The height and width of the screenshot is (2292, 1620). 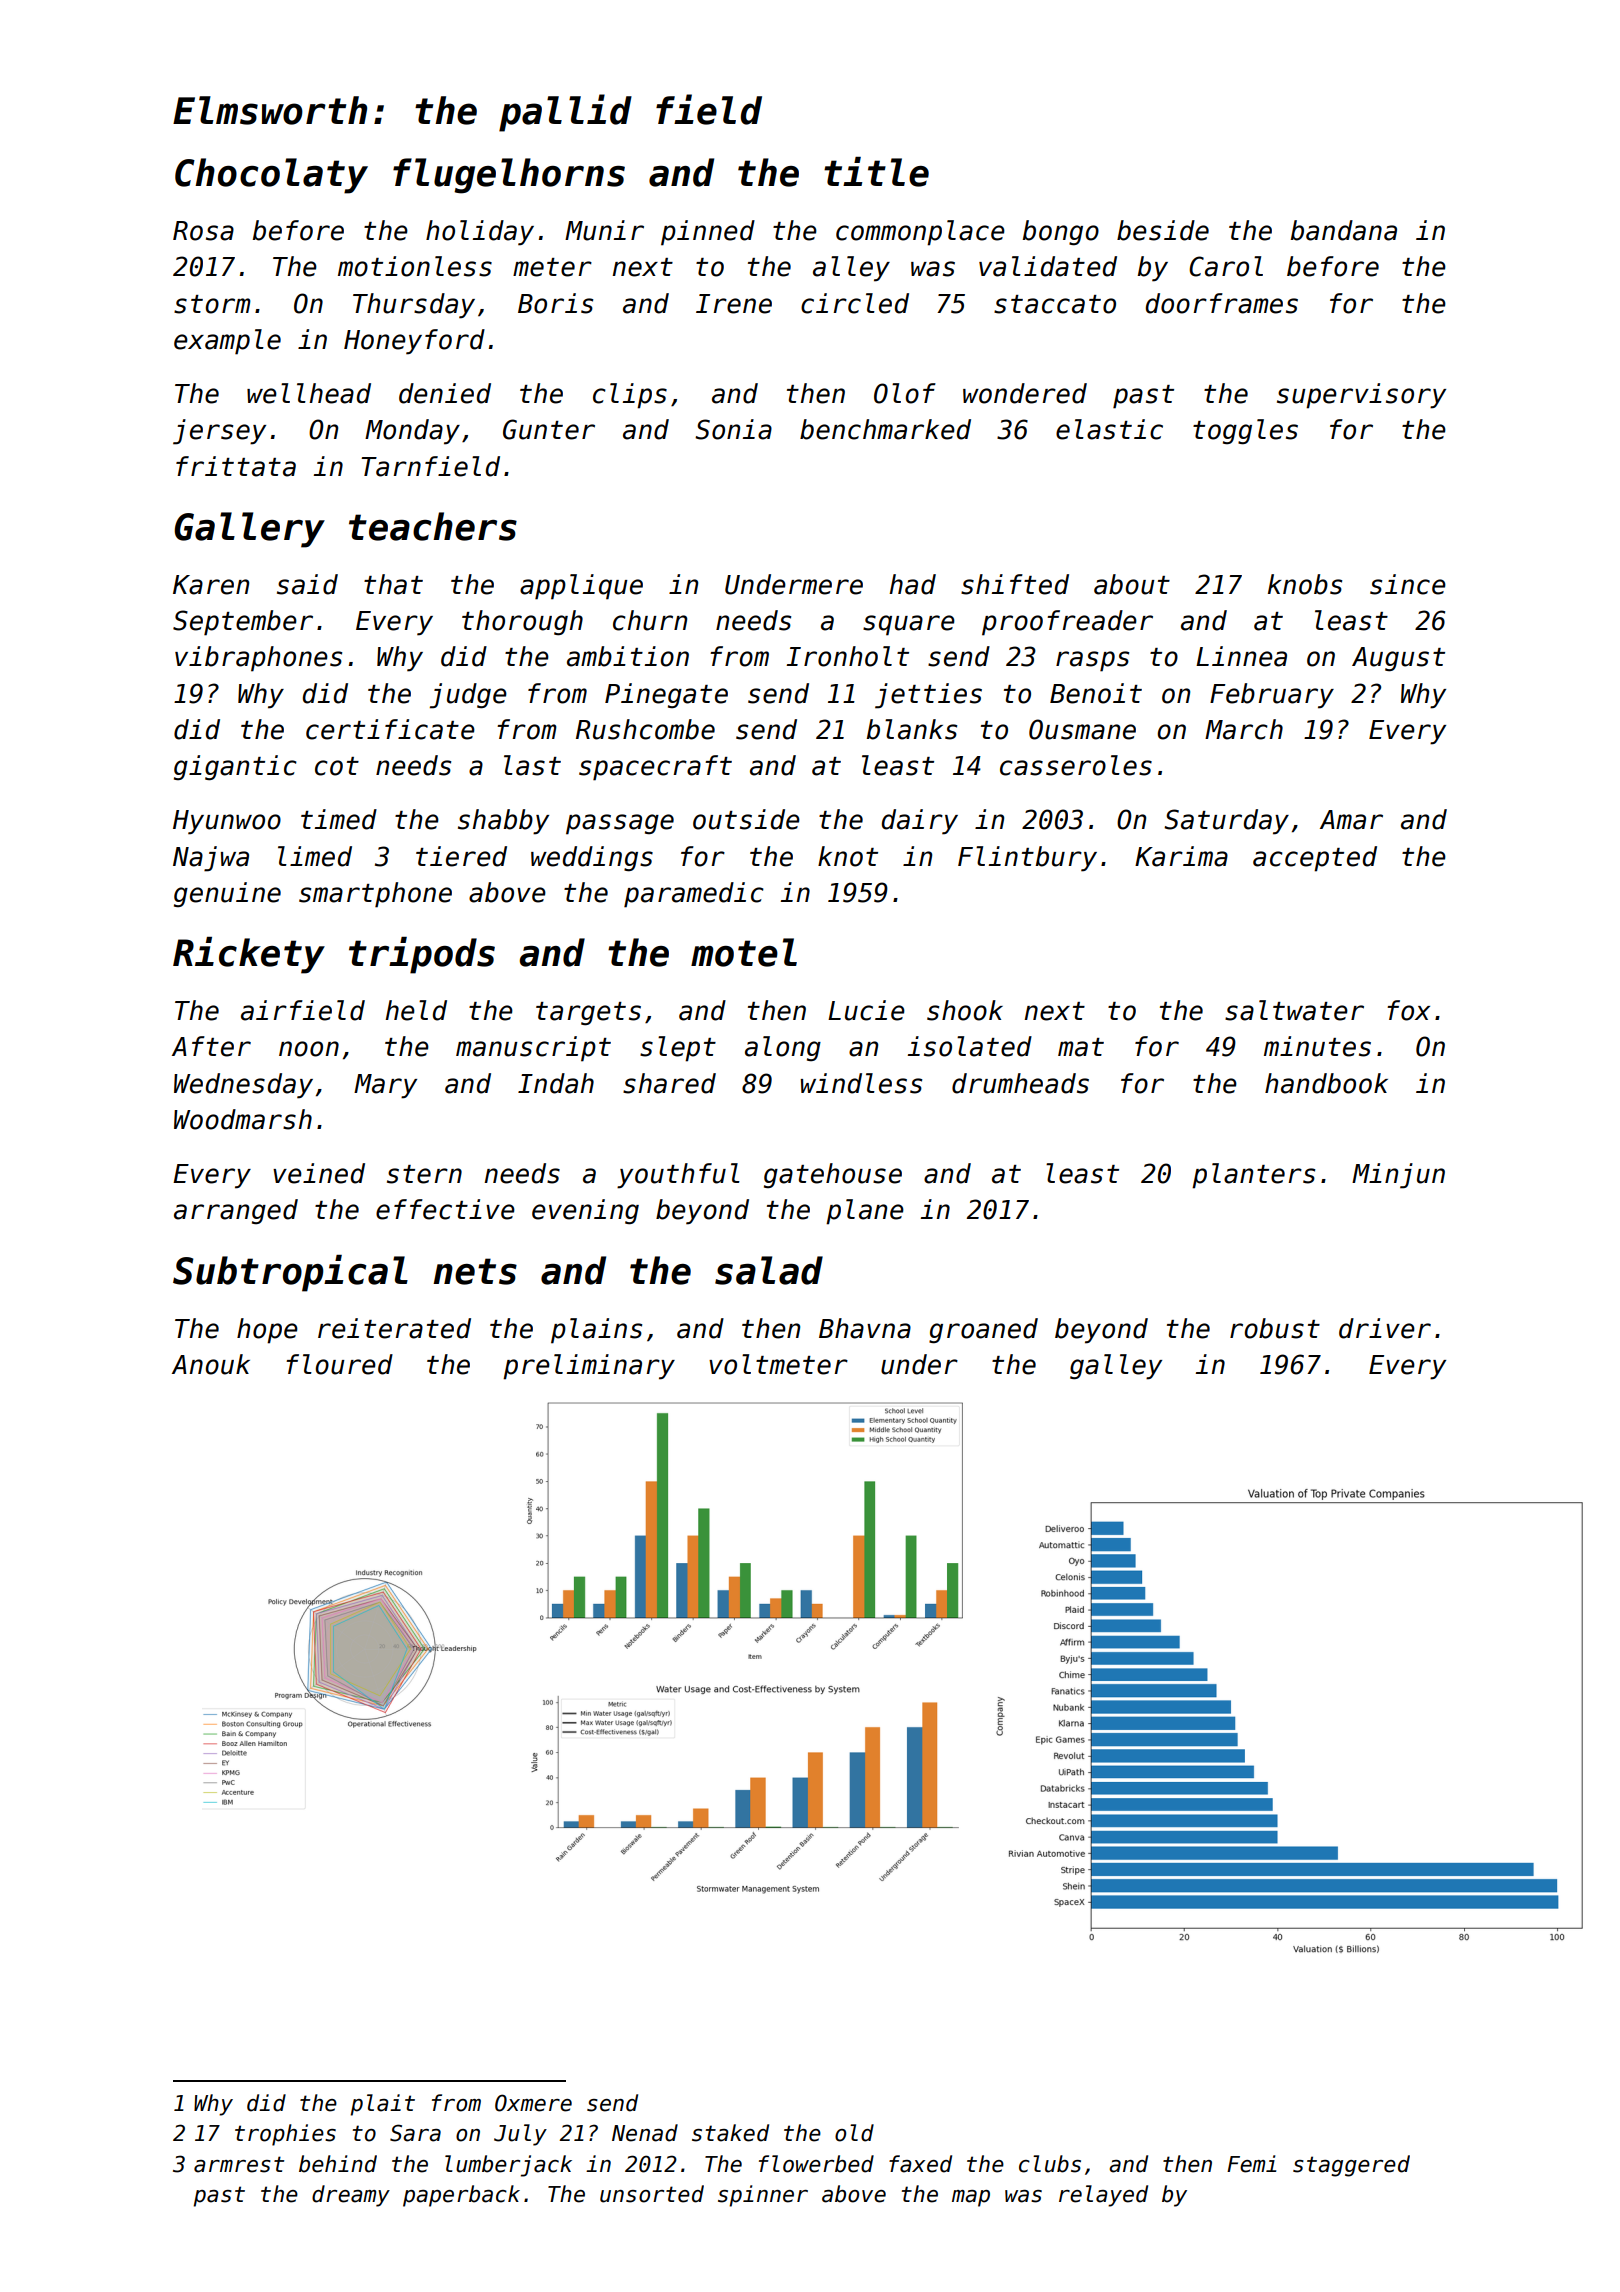 What do you see at coordinates (1408, 1010) in the screenshot?
I see `fox` at bounding box center [1408, 1010].
